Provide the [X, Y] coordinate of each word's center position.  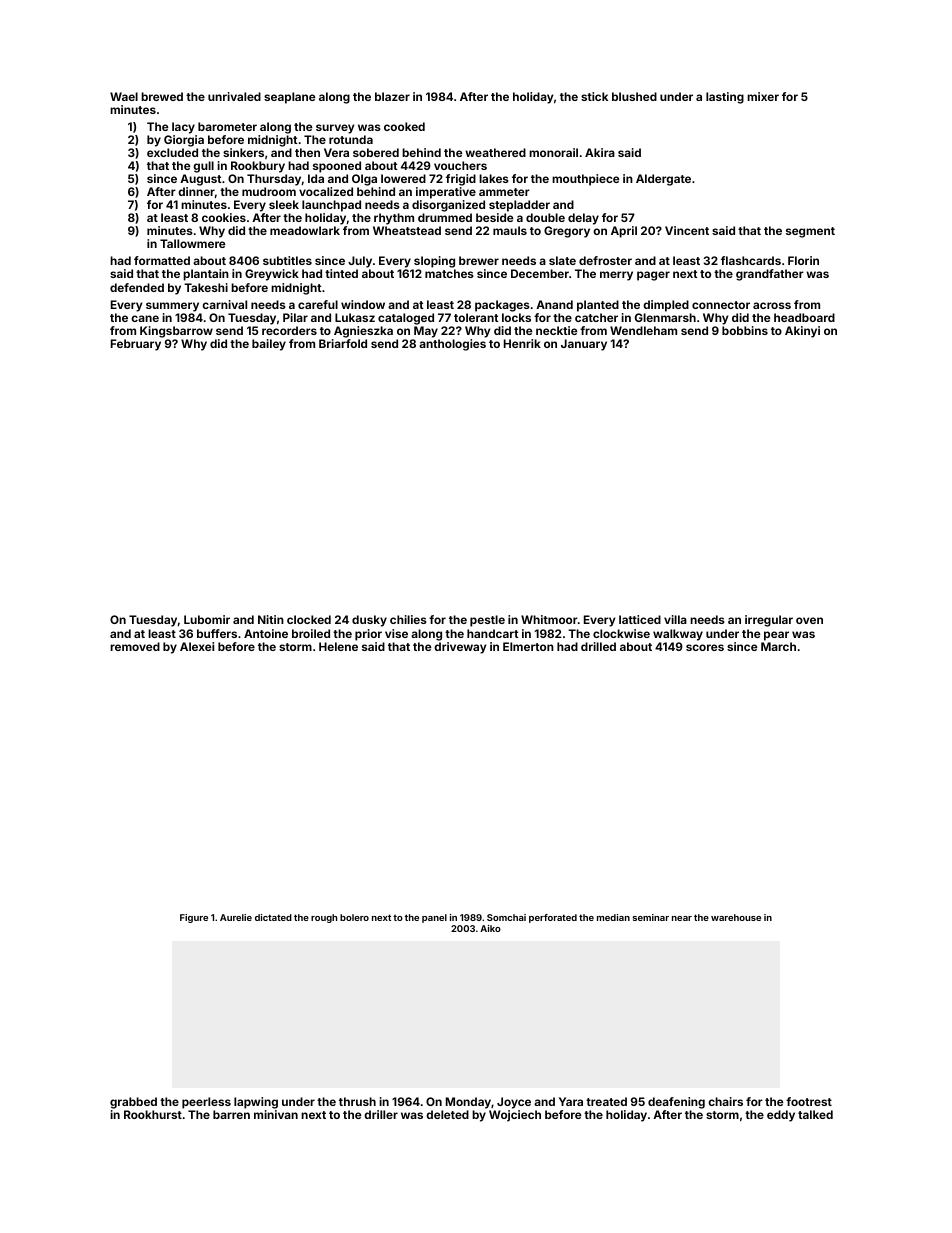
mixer [763, 96]
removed [135, 646]
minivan [276, 1114]
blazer [392, 96]
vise [396, 633]
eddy [781, 1116]
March [778, 646]
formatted [162, 260]
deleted [447, 1114]
